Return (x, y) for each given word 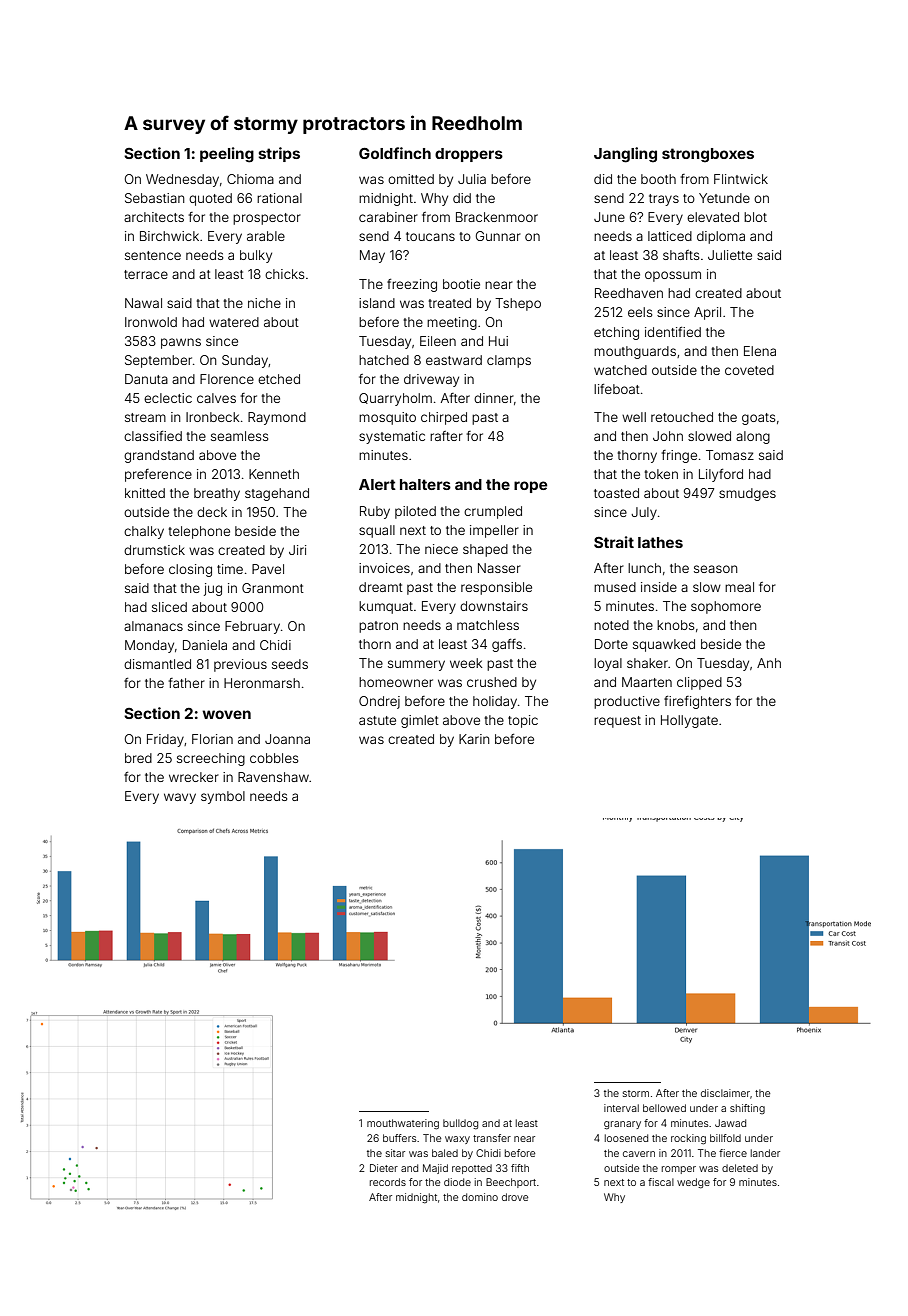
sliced (169, 607)
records (388, 1182)
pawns (181, 343)
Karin (474, 739)
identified (673, 332)
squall (377, 531)
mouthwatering (403, 1124)
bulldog (460, 1124)
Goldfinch (395, 153)
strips (279, 154)
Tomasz (730, 455)
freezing (412, 285)
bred (138, 758)
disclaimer (725, 1093)
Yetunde (724, 198)
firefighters (697, 702)
